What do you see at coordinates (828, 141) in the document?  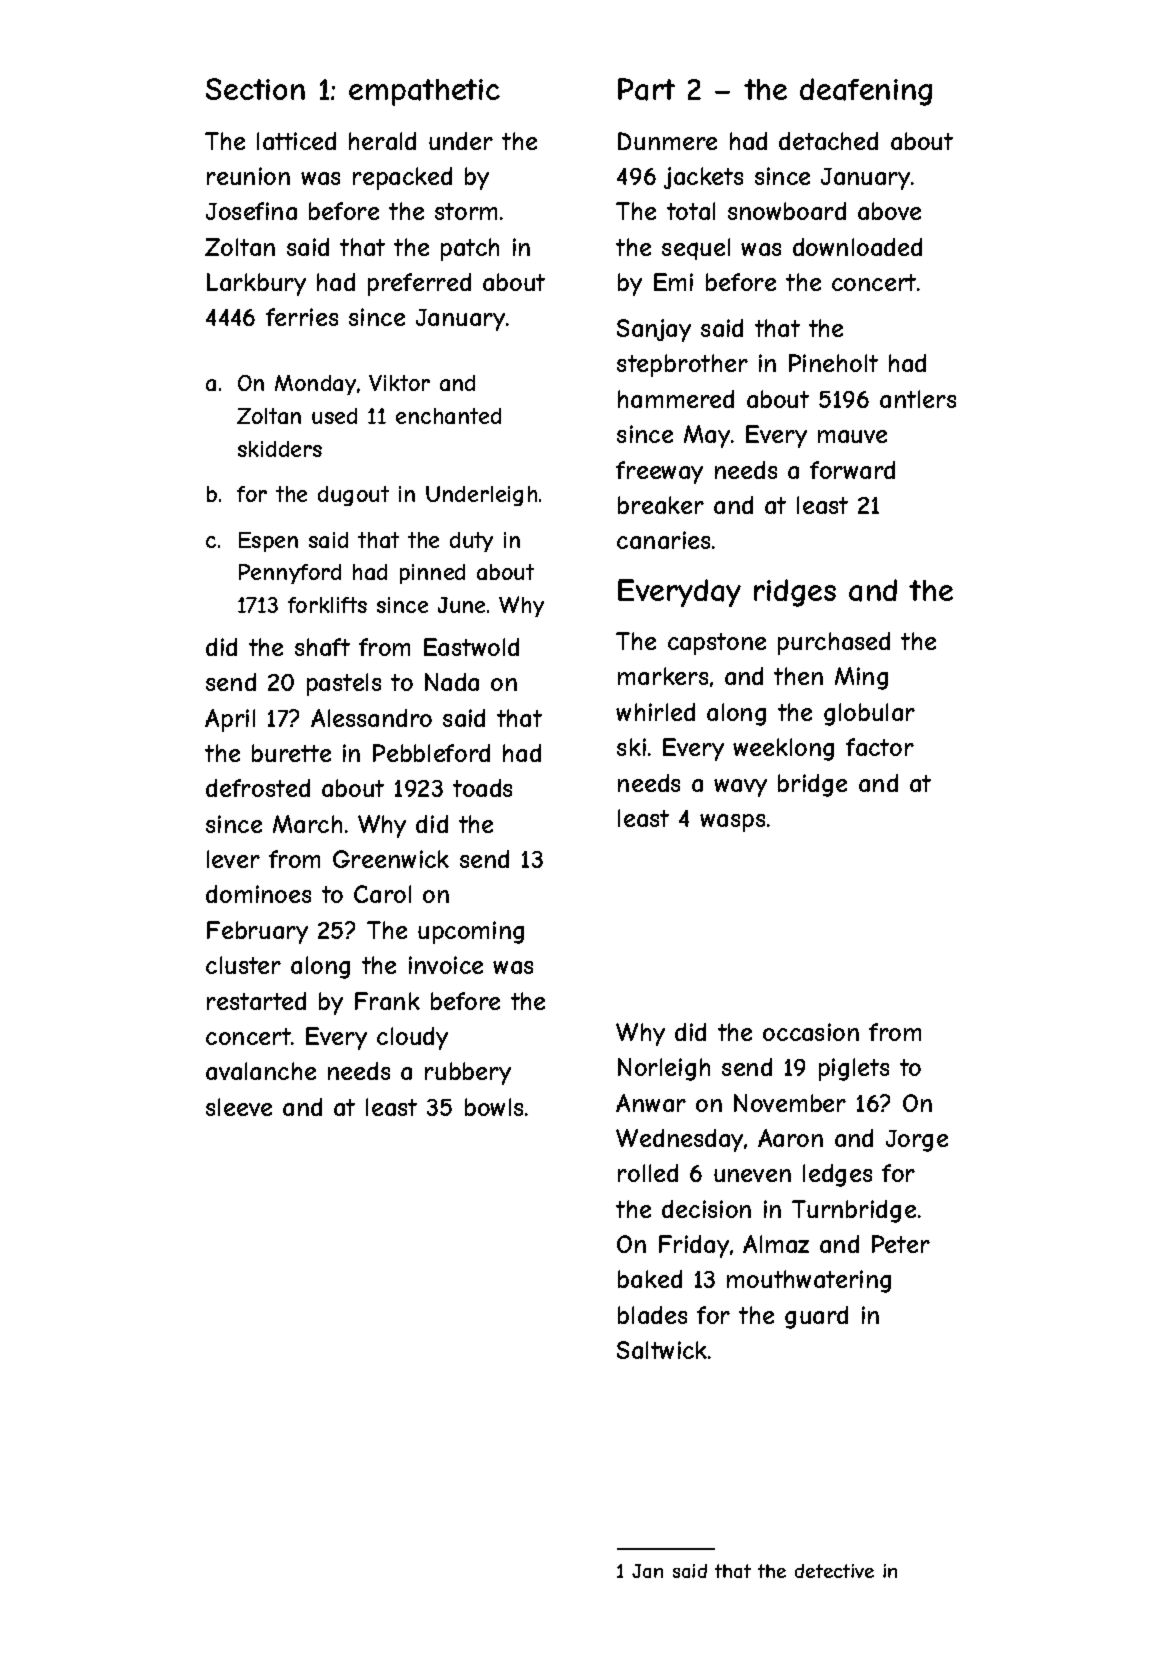 I see `detached` at bounding box center [828, 141].
